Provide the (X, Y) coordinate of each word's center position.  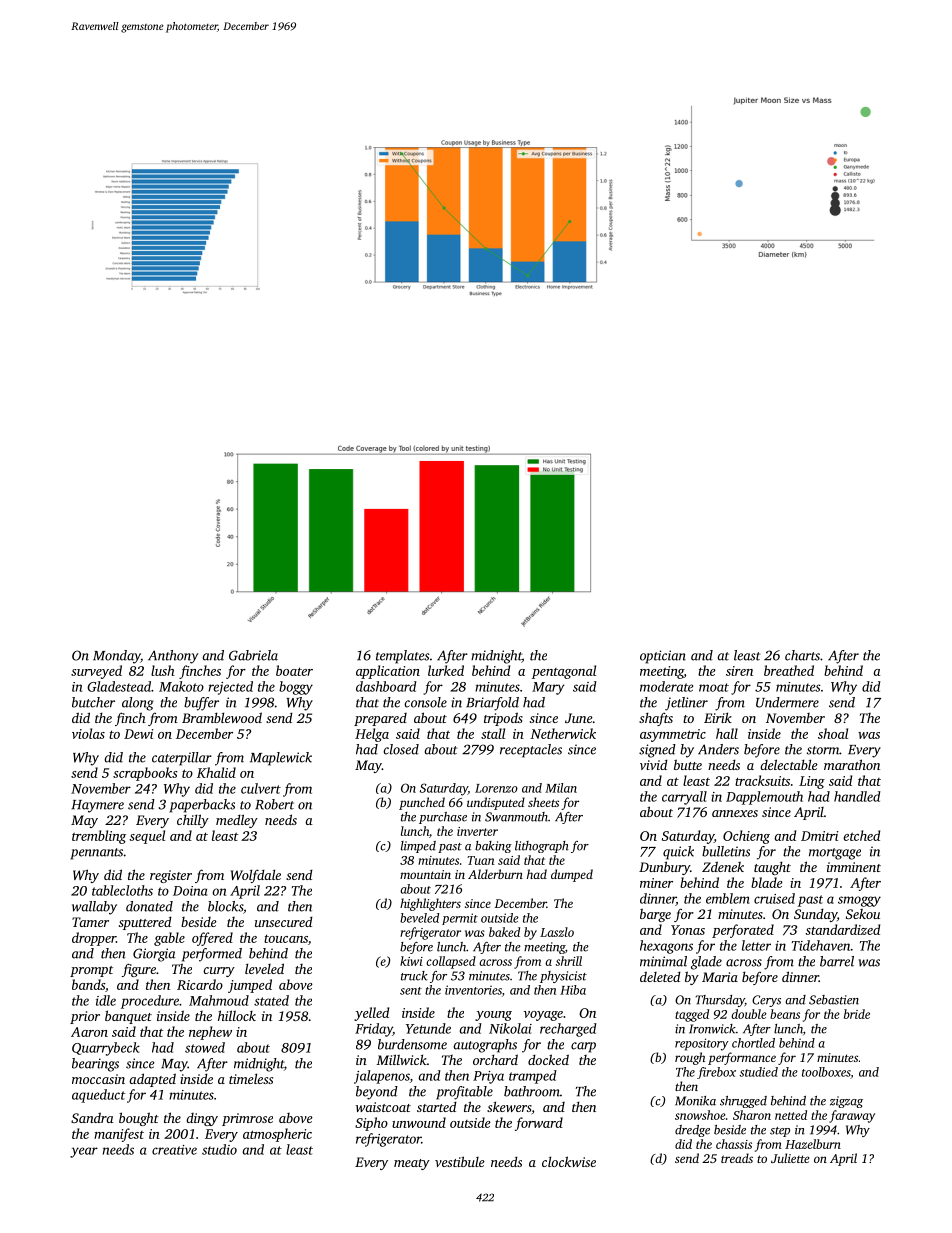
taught (772, 868)
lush (163, 670)
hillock (237, 1015)
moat (714, 687)
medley (237, 821)
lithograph (542, 847)
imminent (854, 867)
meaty (412, 1164)
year (84, 1152)
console (425, 702)
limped (418, 847)
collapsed (451, 962)
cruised (774, 898)
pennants (96, 854)
